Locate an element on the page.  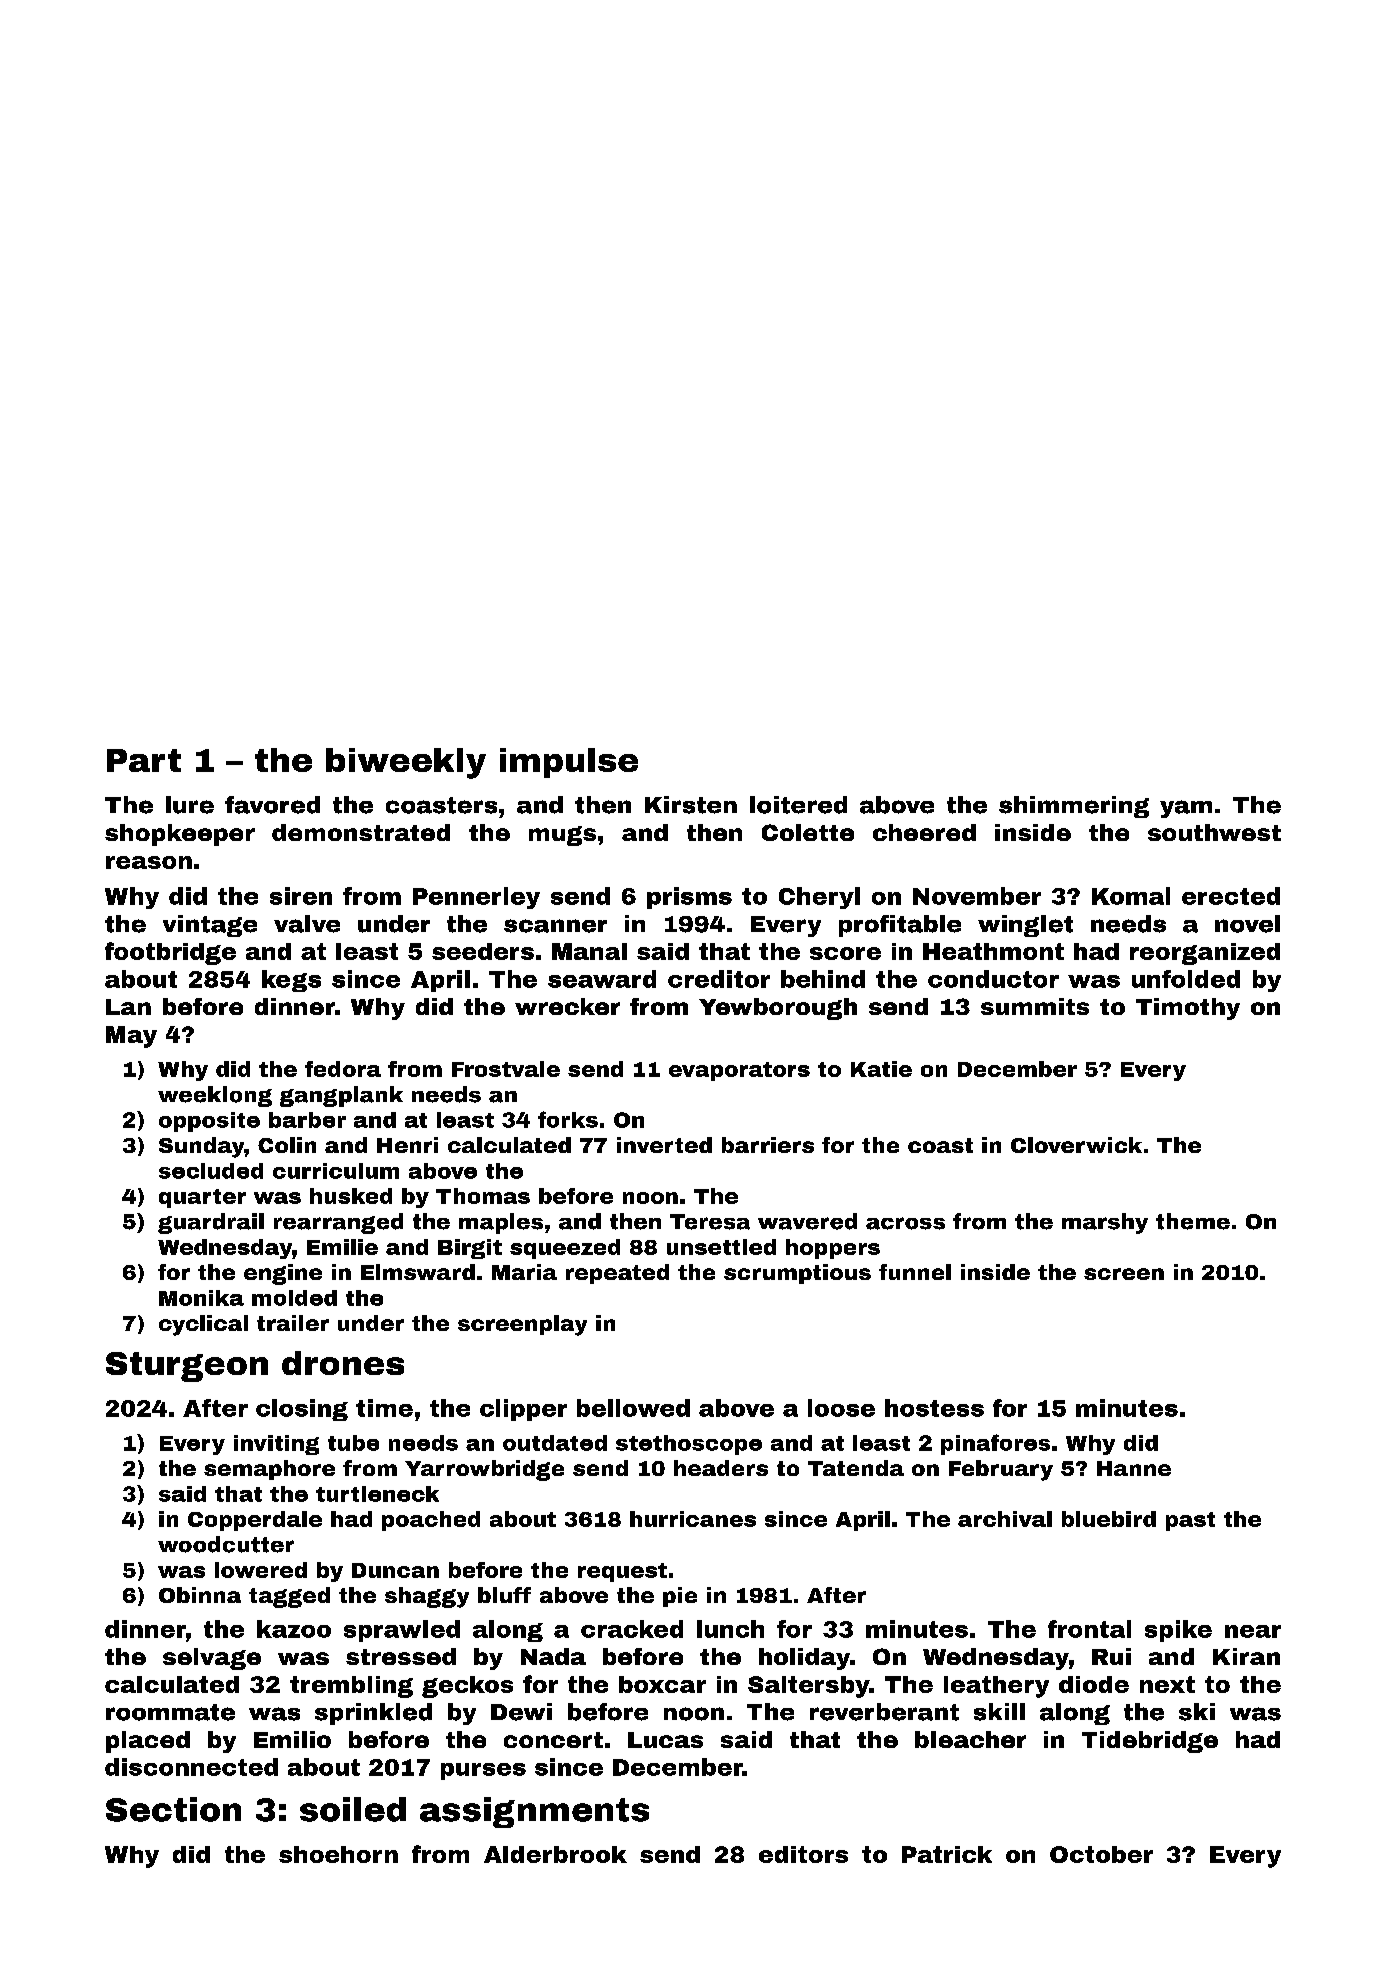
headers is located at coordinates (721, 1468).
